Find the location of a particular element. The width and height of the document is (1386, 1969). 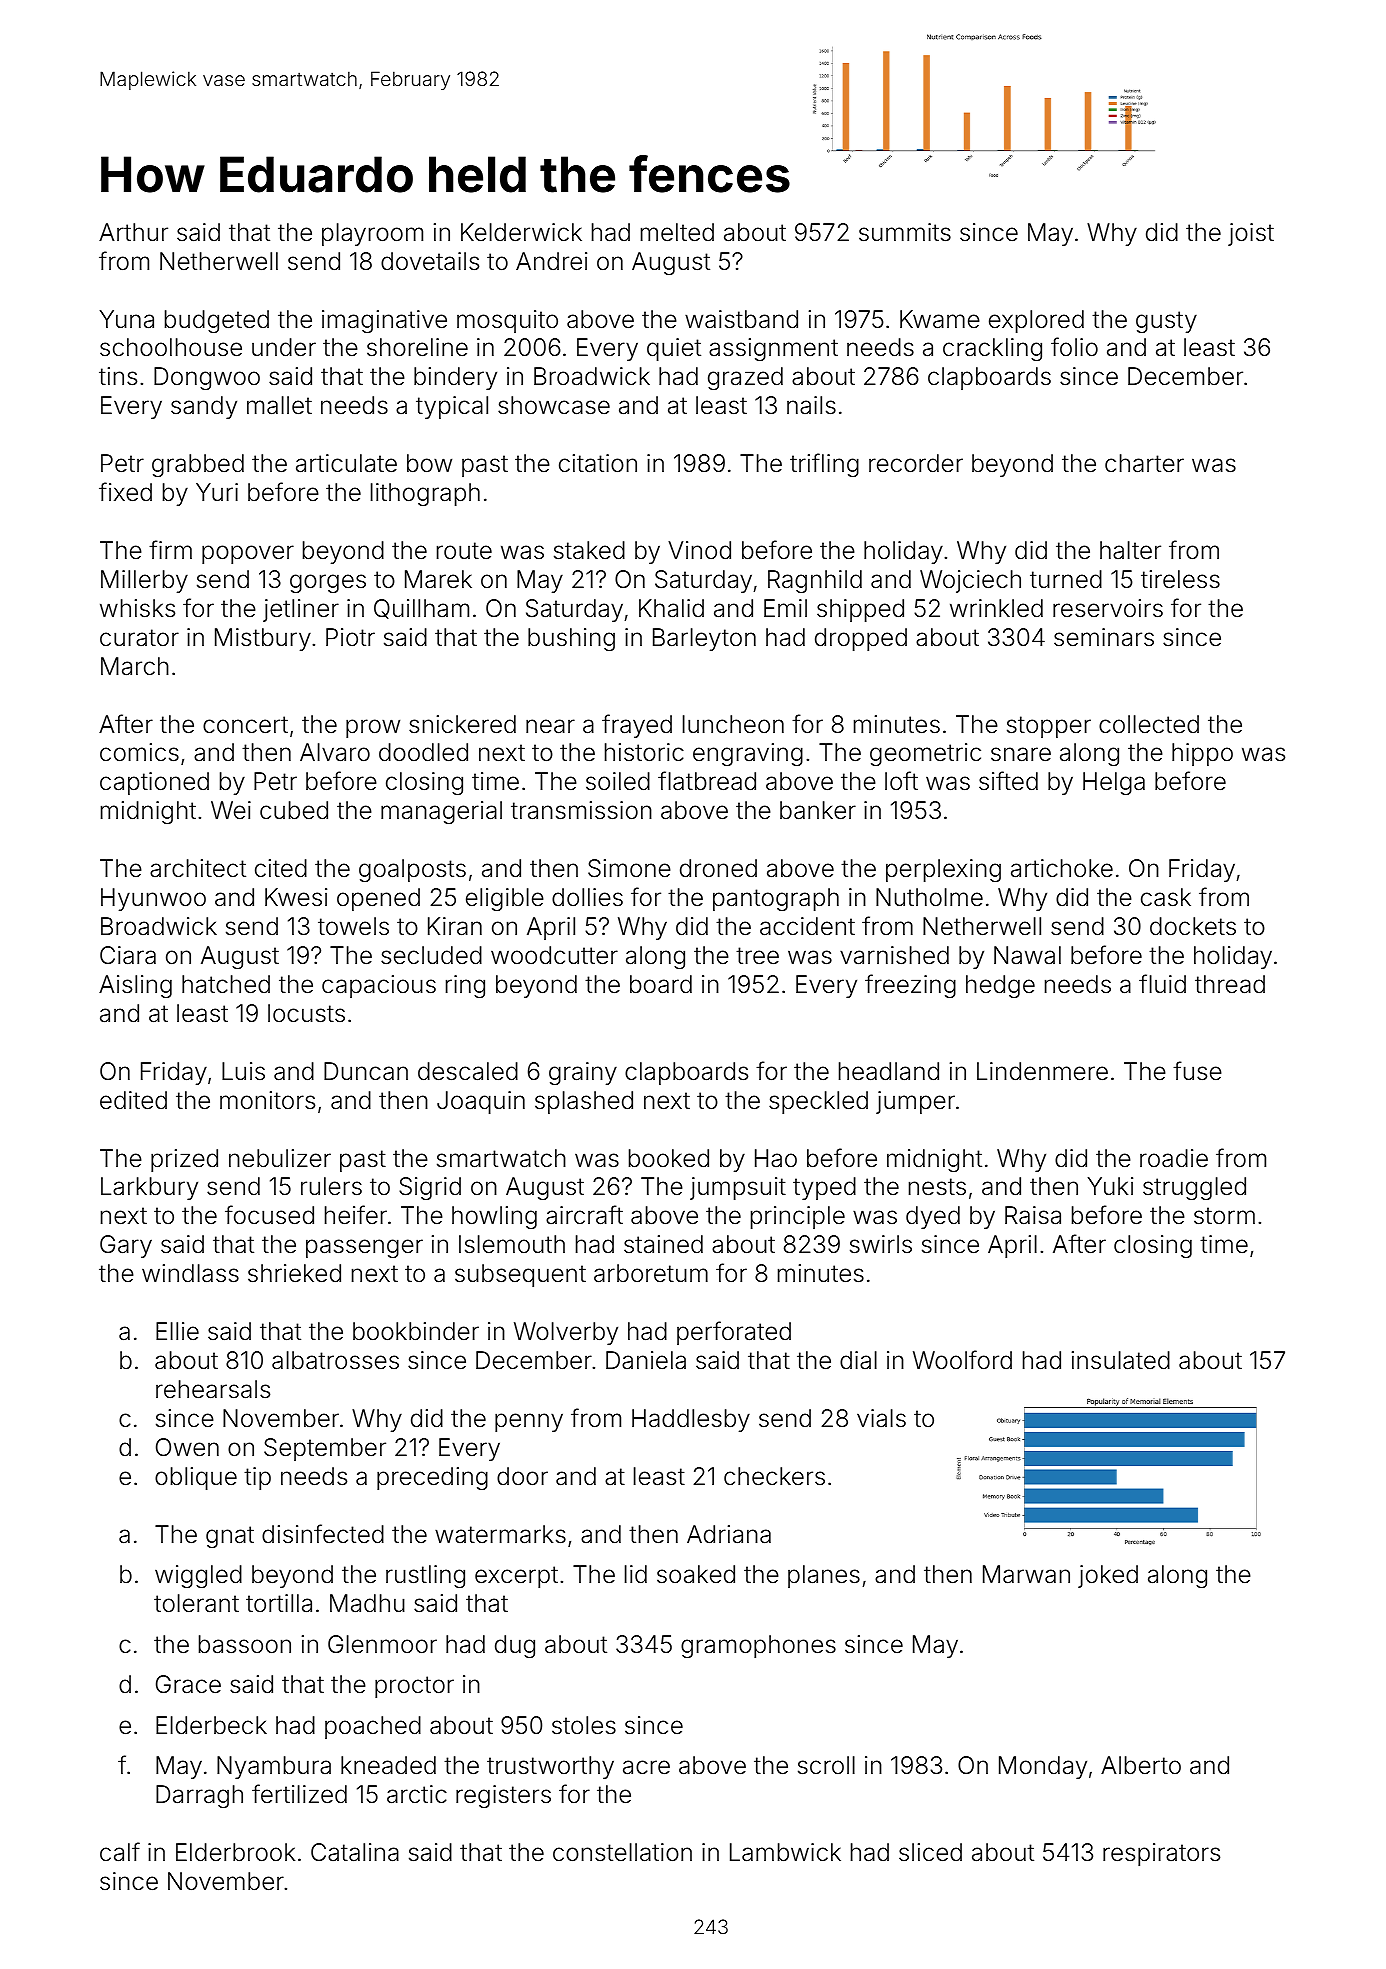

door is located at coordinates (522, 1476).
